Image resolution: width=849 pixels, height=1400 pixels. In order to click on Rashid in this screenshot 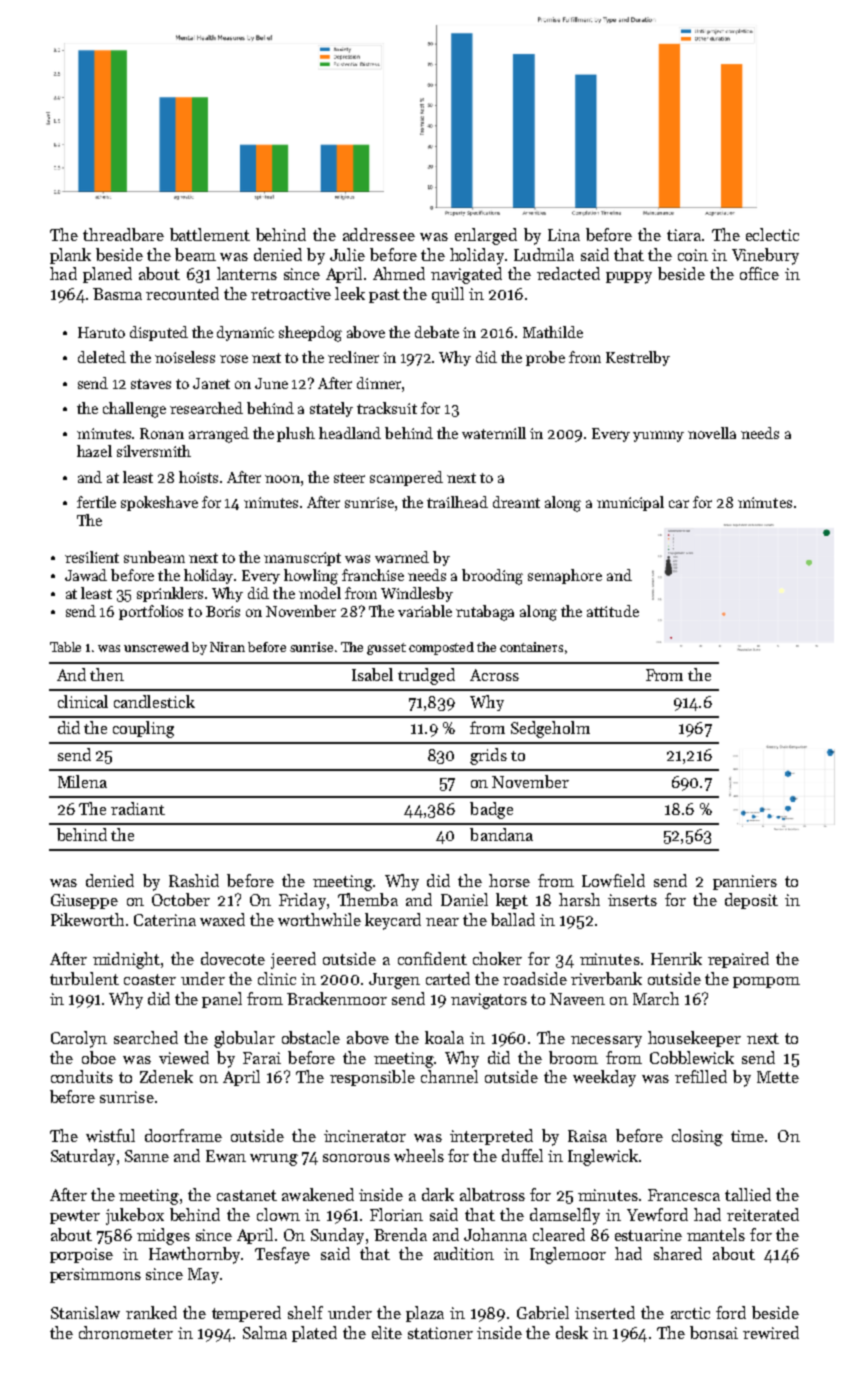, I will do `click(194, 880)`.
